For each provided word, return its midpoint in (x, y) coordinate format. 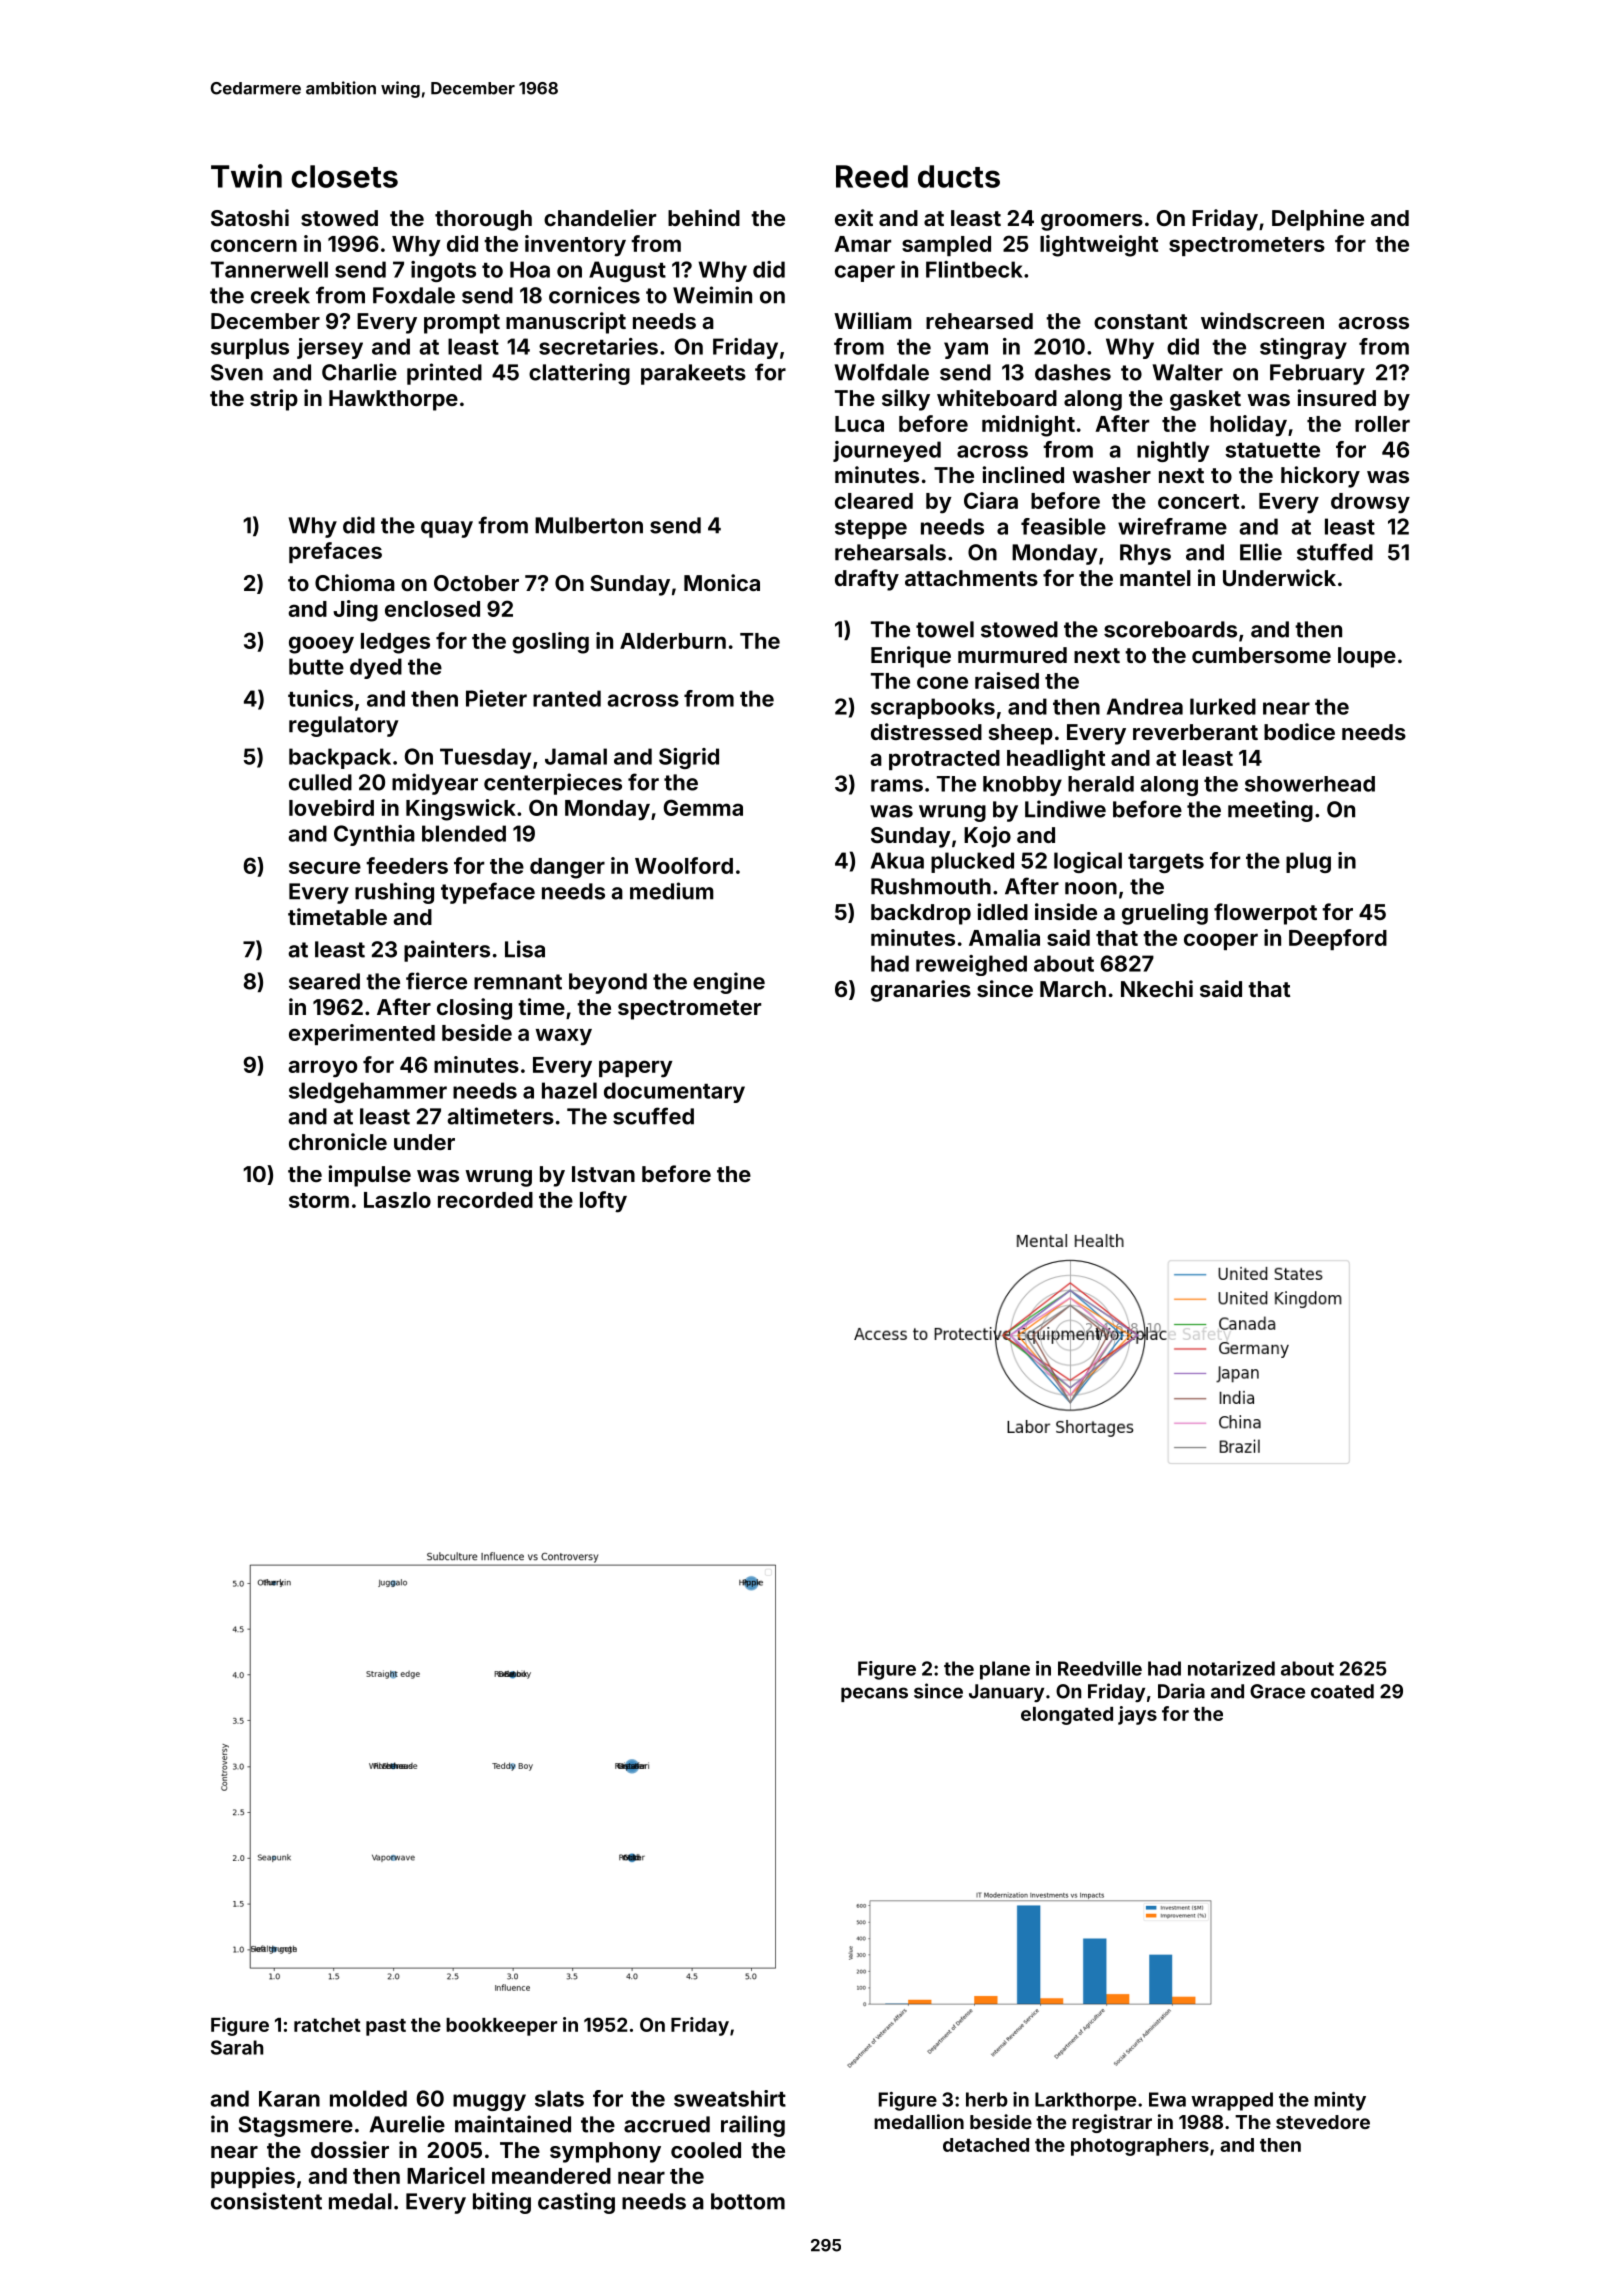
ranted (567, 698)
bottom (748, 2201)
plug (1308, 862)
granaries (921, 991)
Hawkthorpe (393, 400)
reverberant (1195, 732)
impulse (370, 1176)
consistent (266, 2201)
